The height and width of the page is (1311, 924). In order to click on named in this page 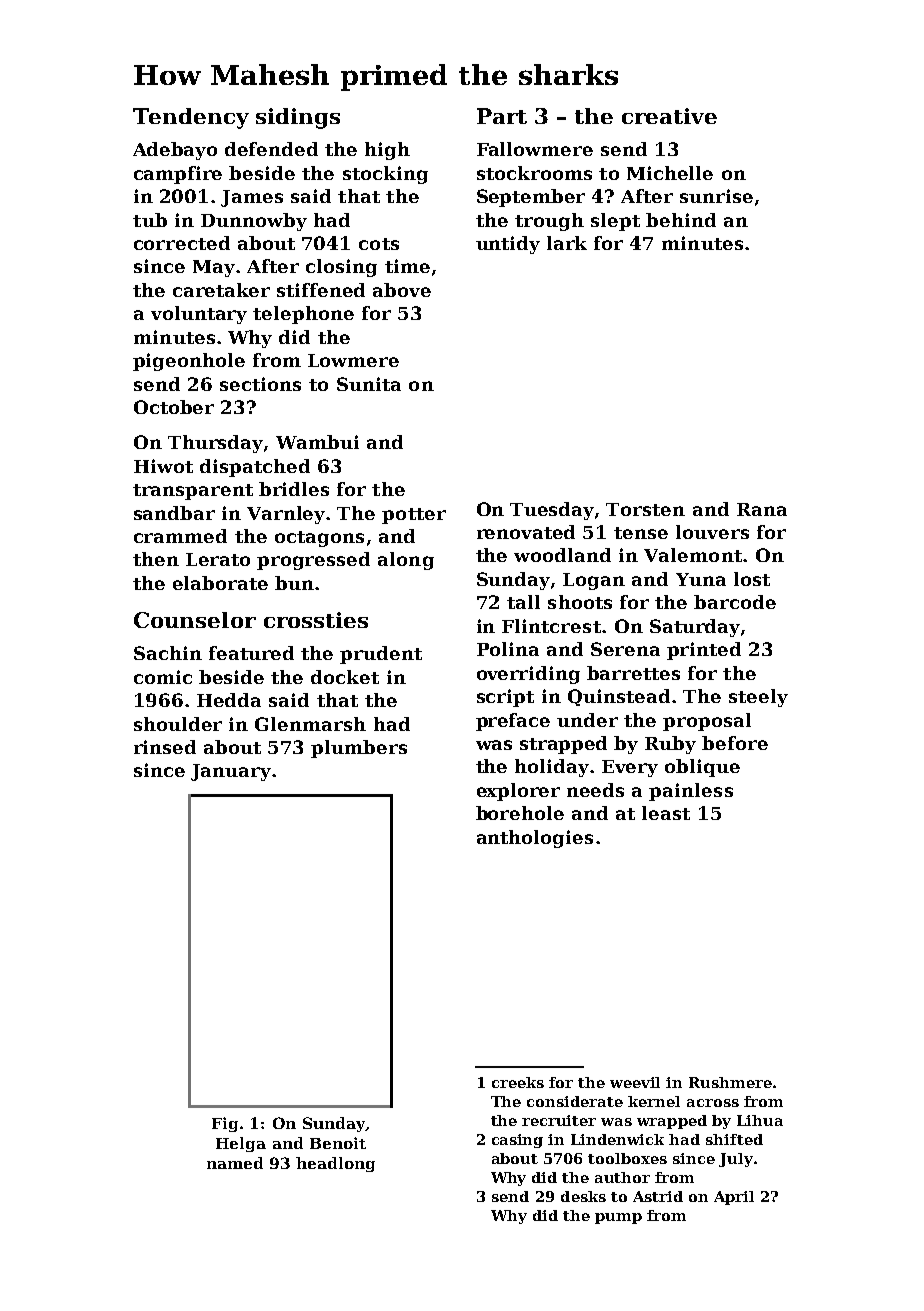, I will do `click(235, 1163)`.
